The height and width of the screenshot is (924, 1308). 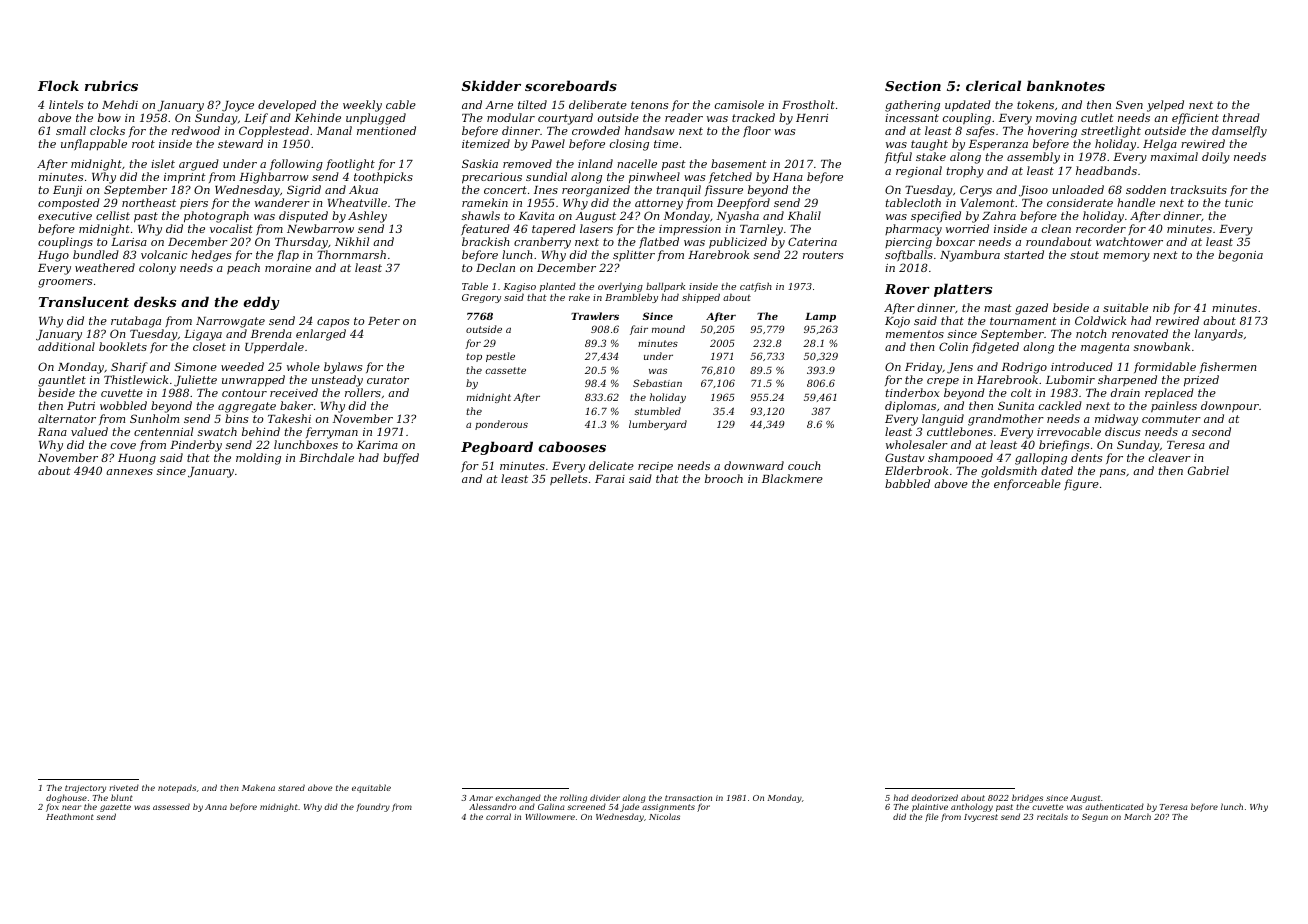 What do you see at coordinates (668, 329) in the screenshot?
I see `mound` at bounding box center [668, 329].
